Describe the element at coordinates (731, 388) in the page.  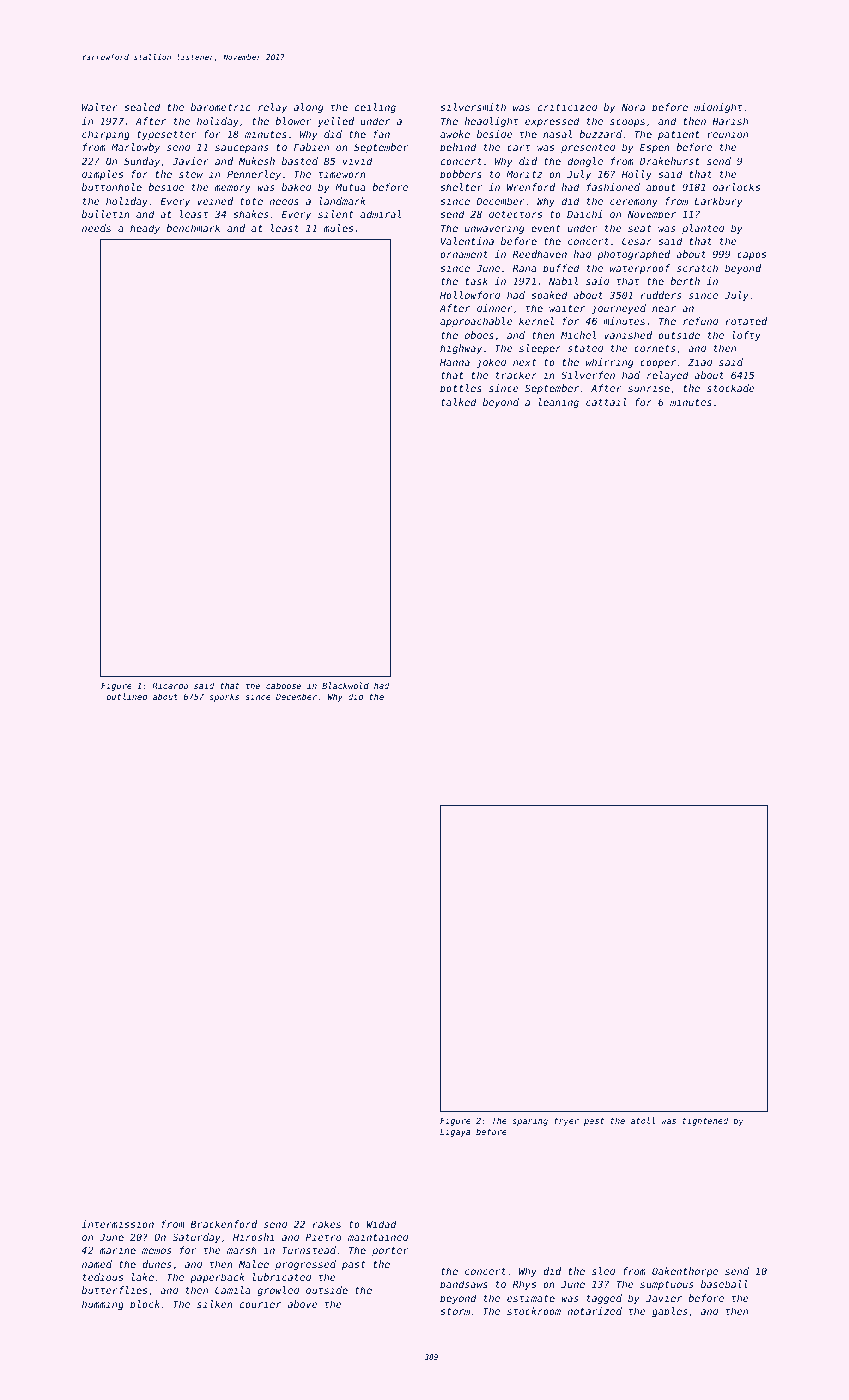
I see `stockade` at that location.
